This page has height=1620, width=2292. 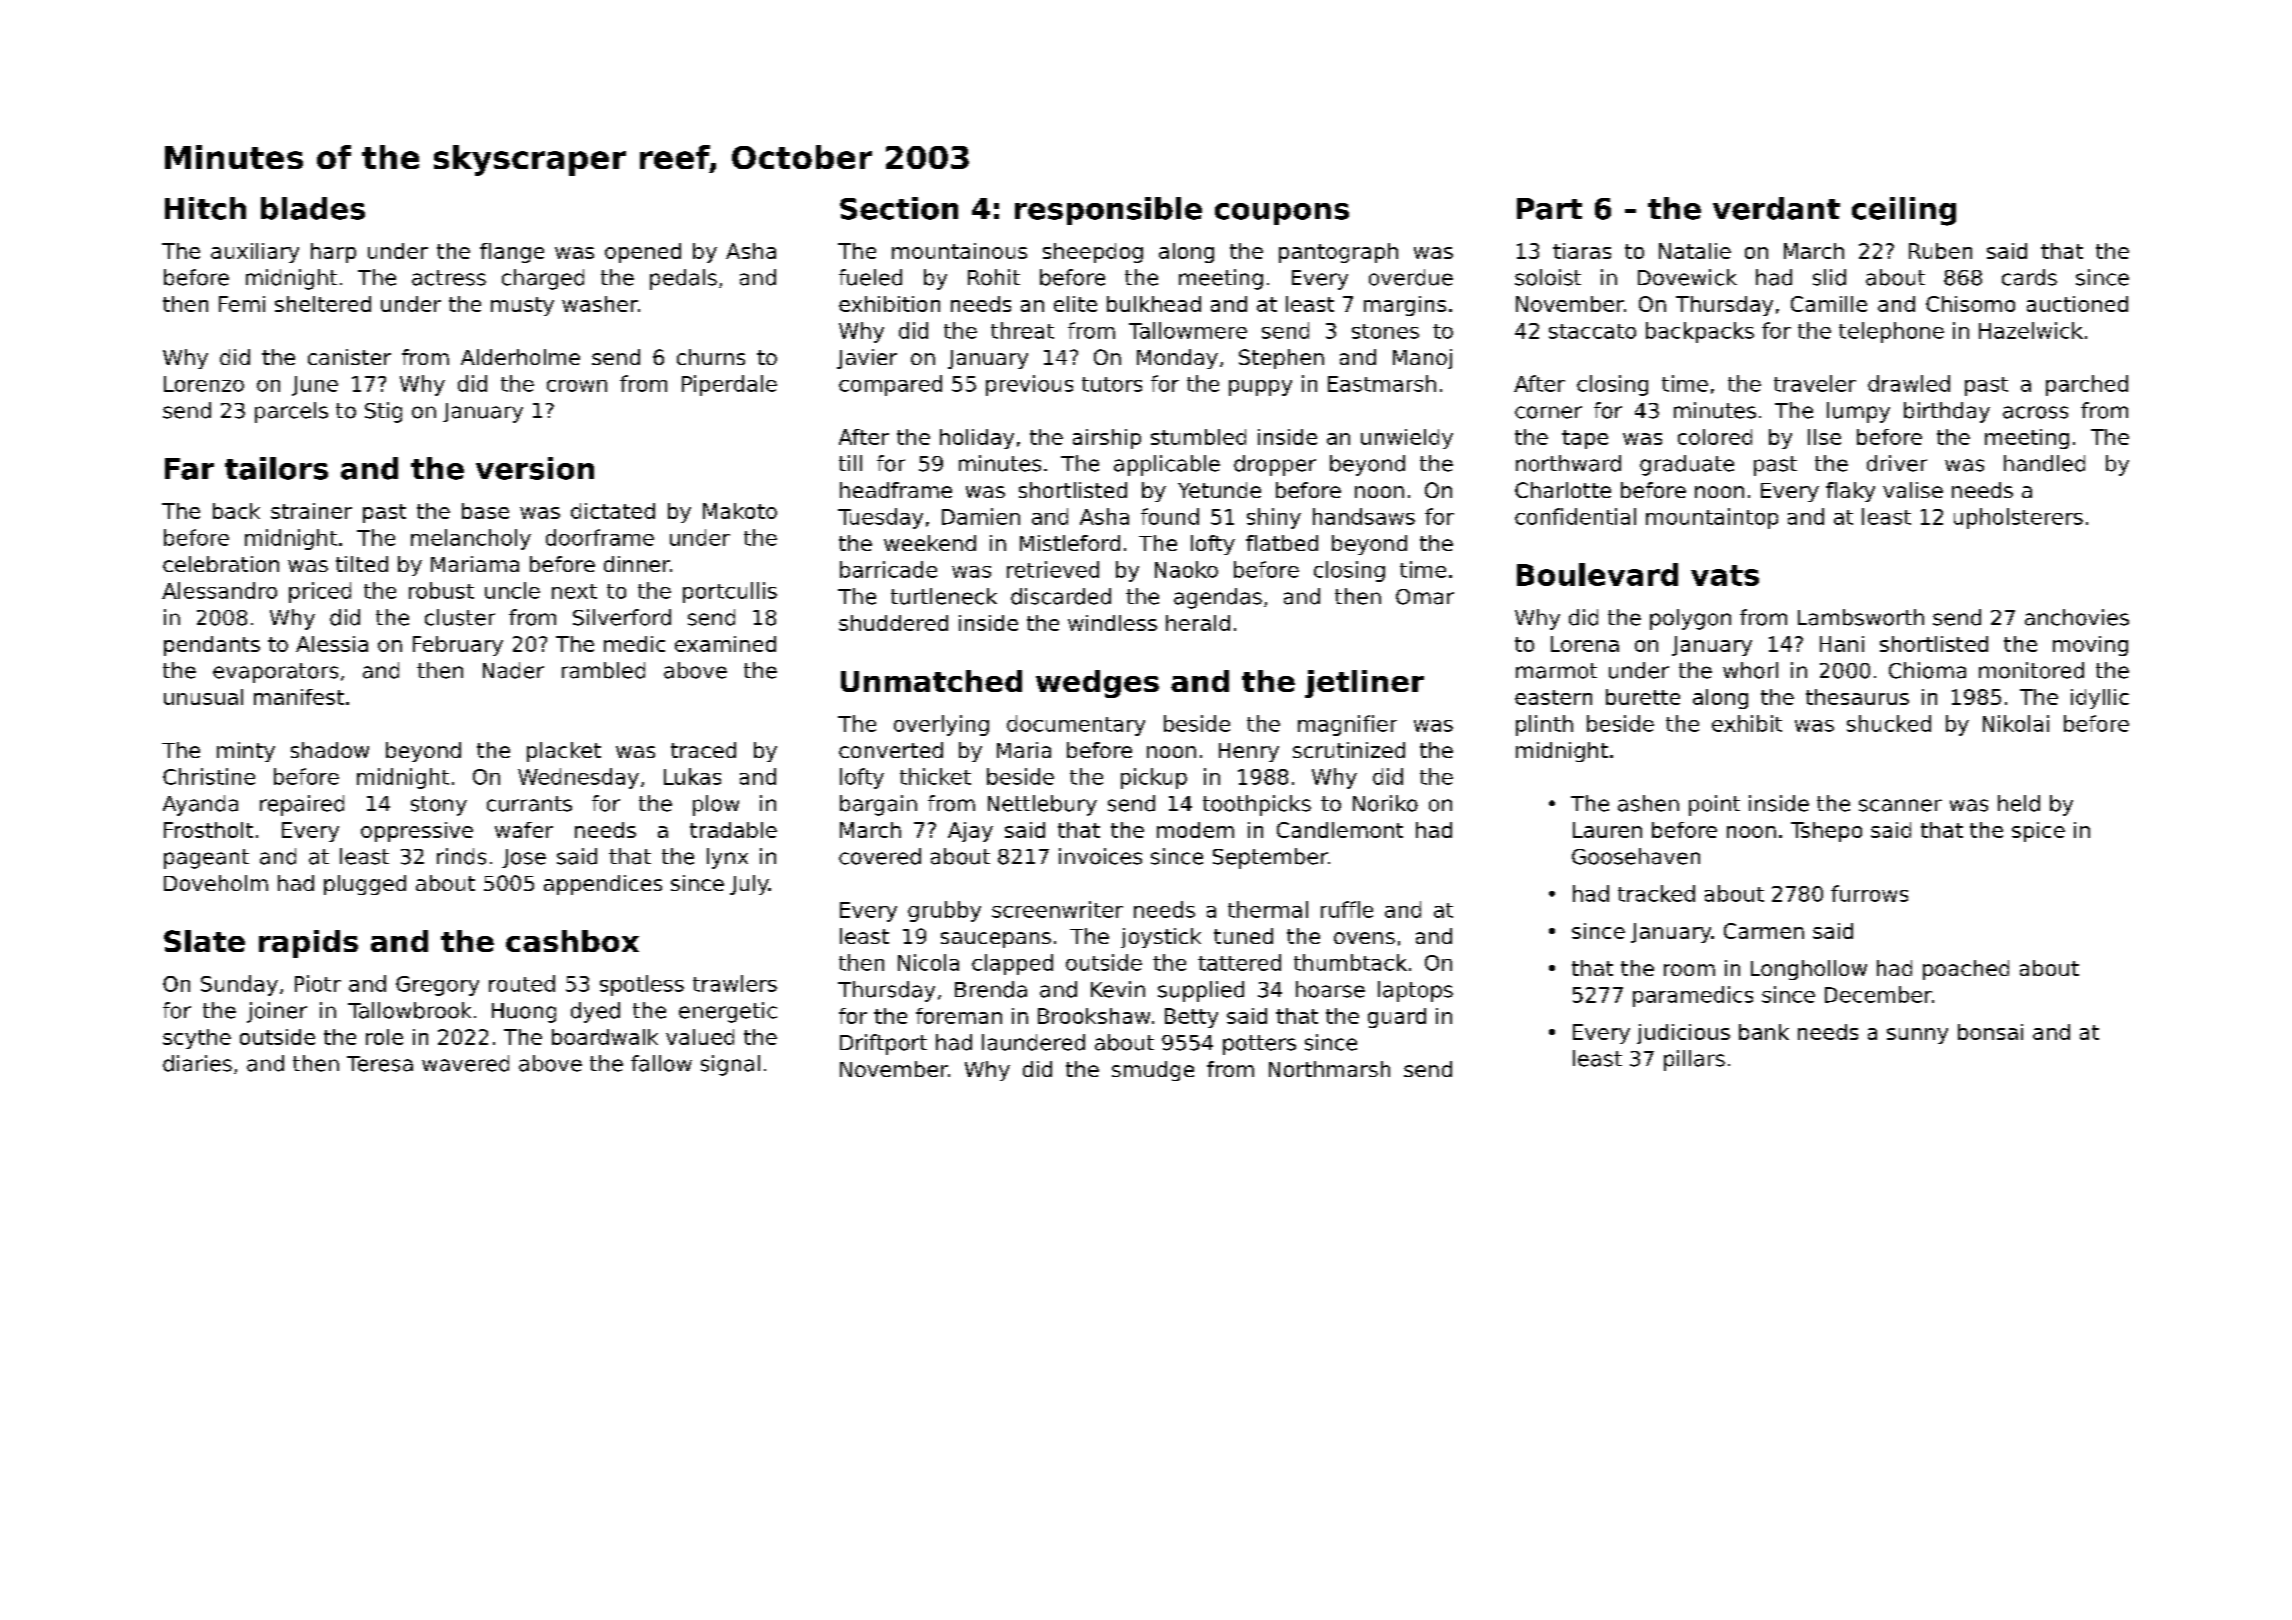 What do you see at coordinates (1108, 211) in the page?
I see `responsible` at bounding box center [1108, 211].
